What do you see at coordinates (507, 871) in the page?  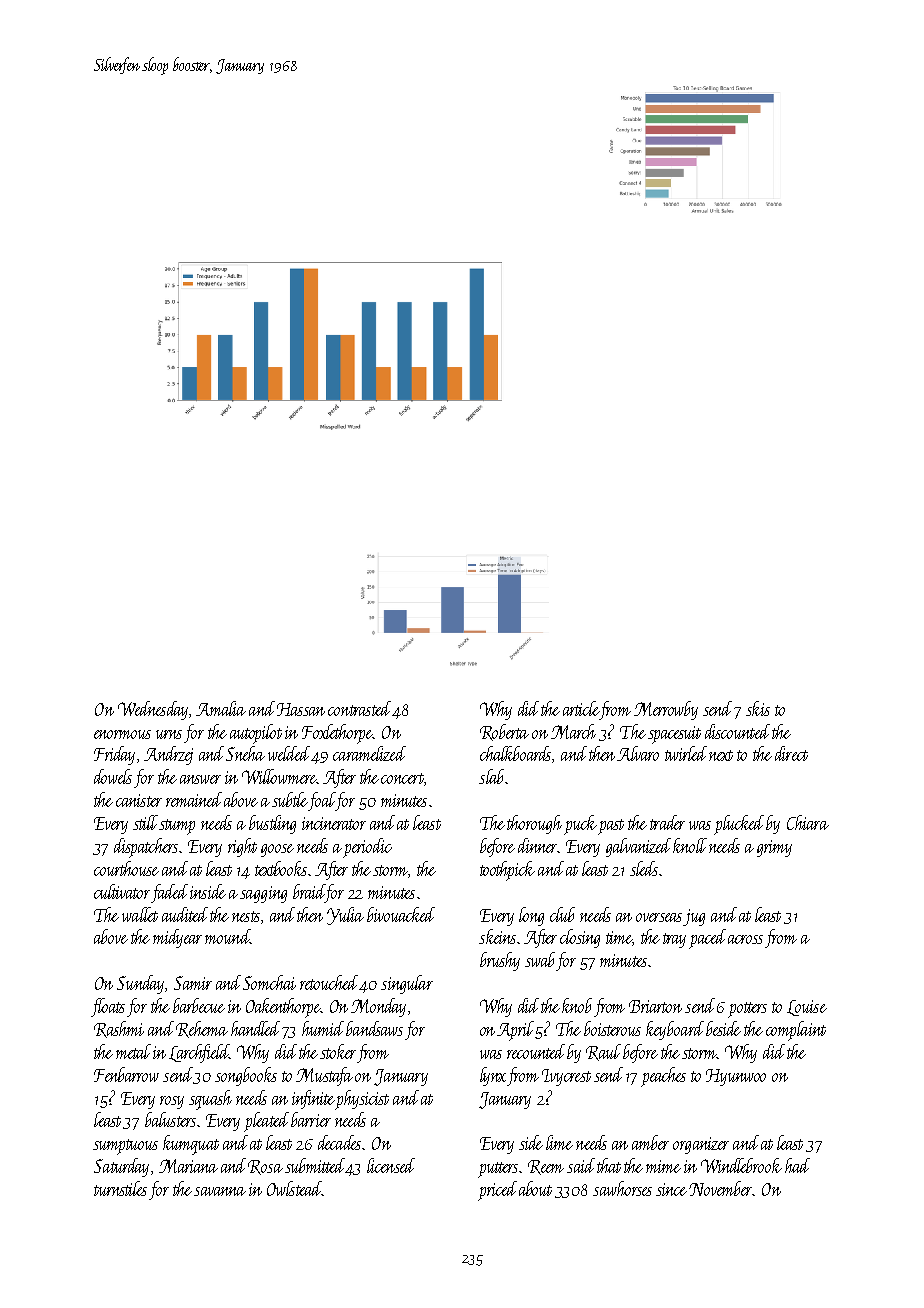 I see `toothpick` at bounding box center [507, 871].
